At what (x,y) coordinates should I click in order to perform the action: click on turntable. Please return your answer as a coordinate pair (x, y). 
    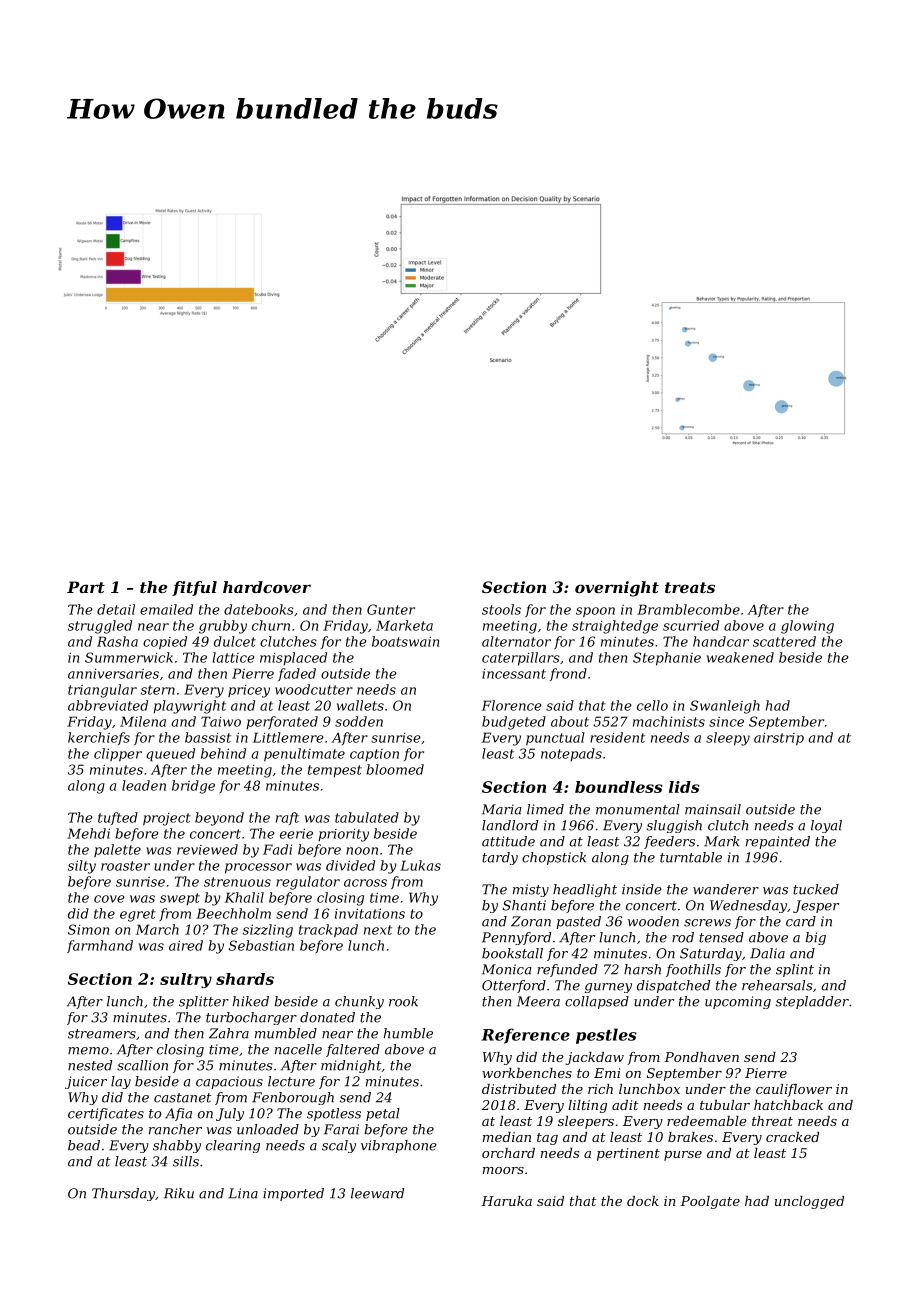
    Looking at the image, I should click on (691, 857).
